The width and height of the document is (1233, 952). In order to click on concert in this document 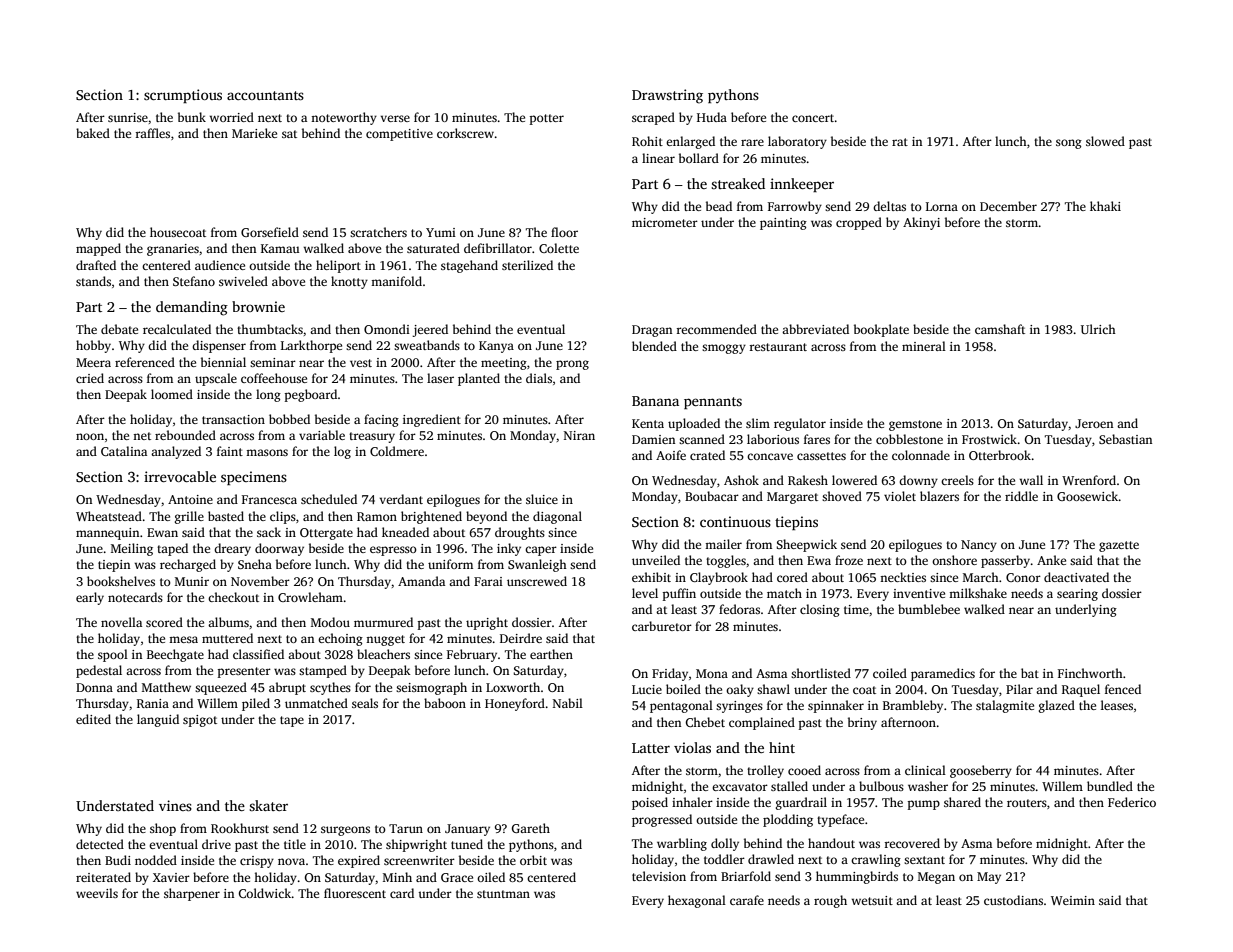, I will do `click(813, 118)`.
